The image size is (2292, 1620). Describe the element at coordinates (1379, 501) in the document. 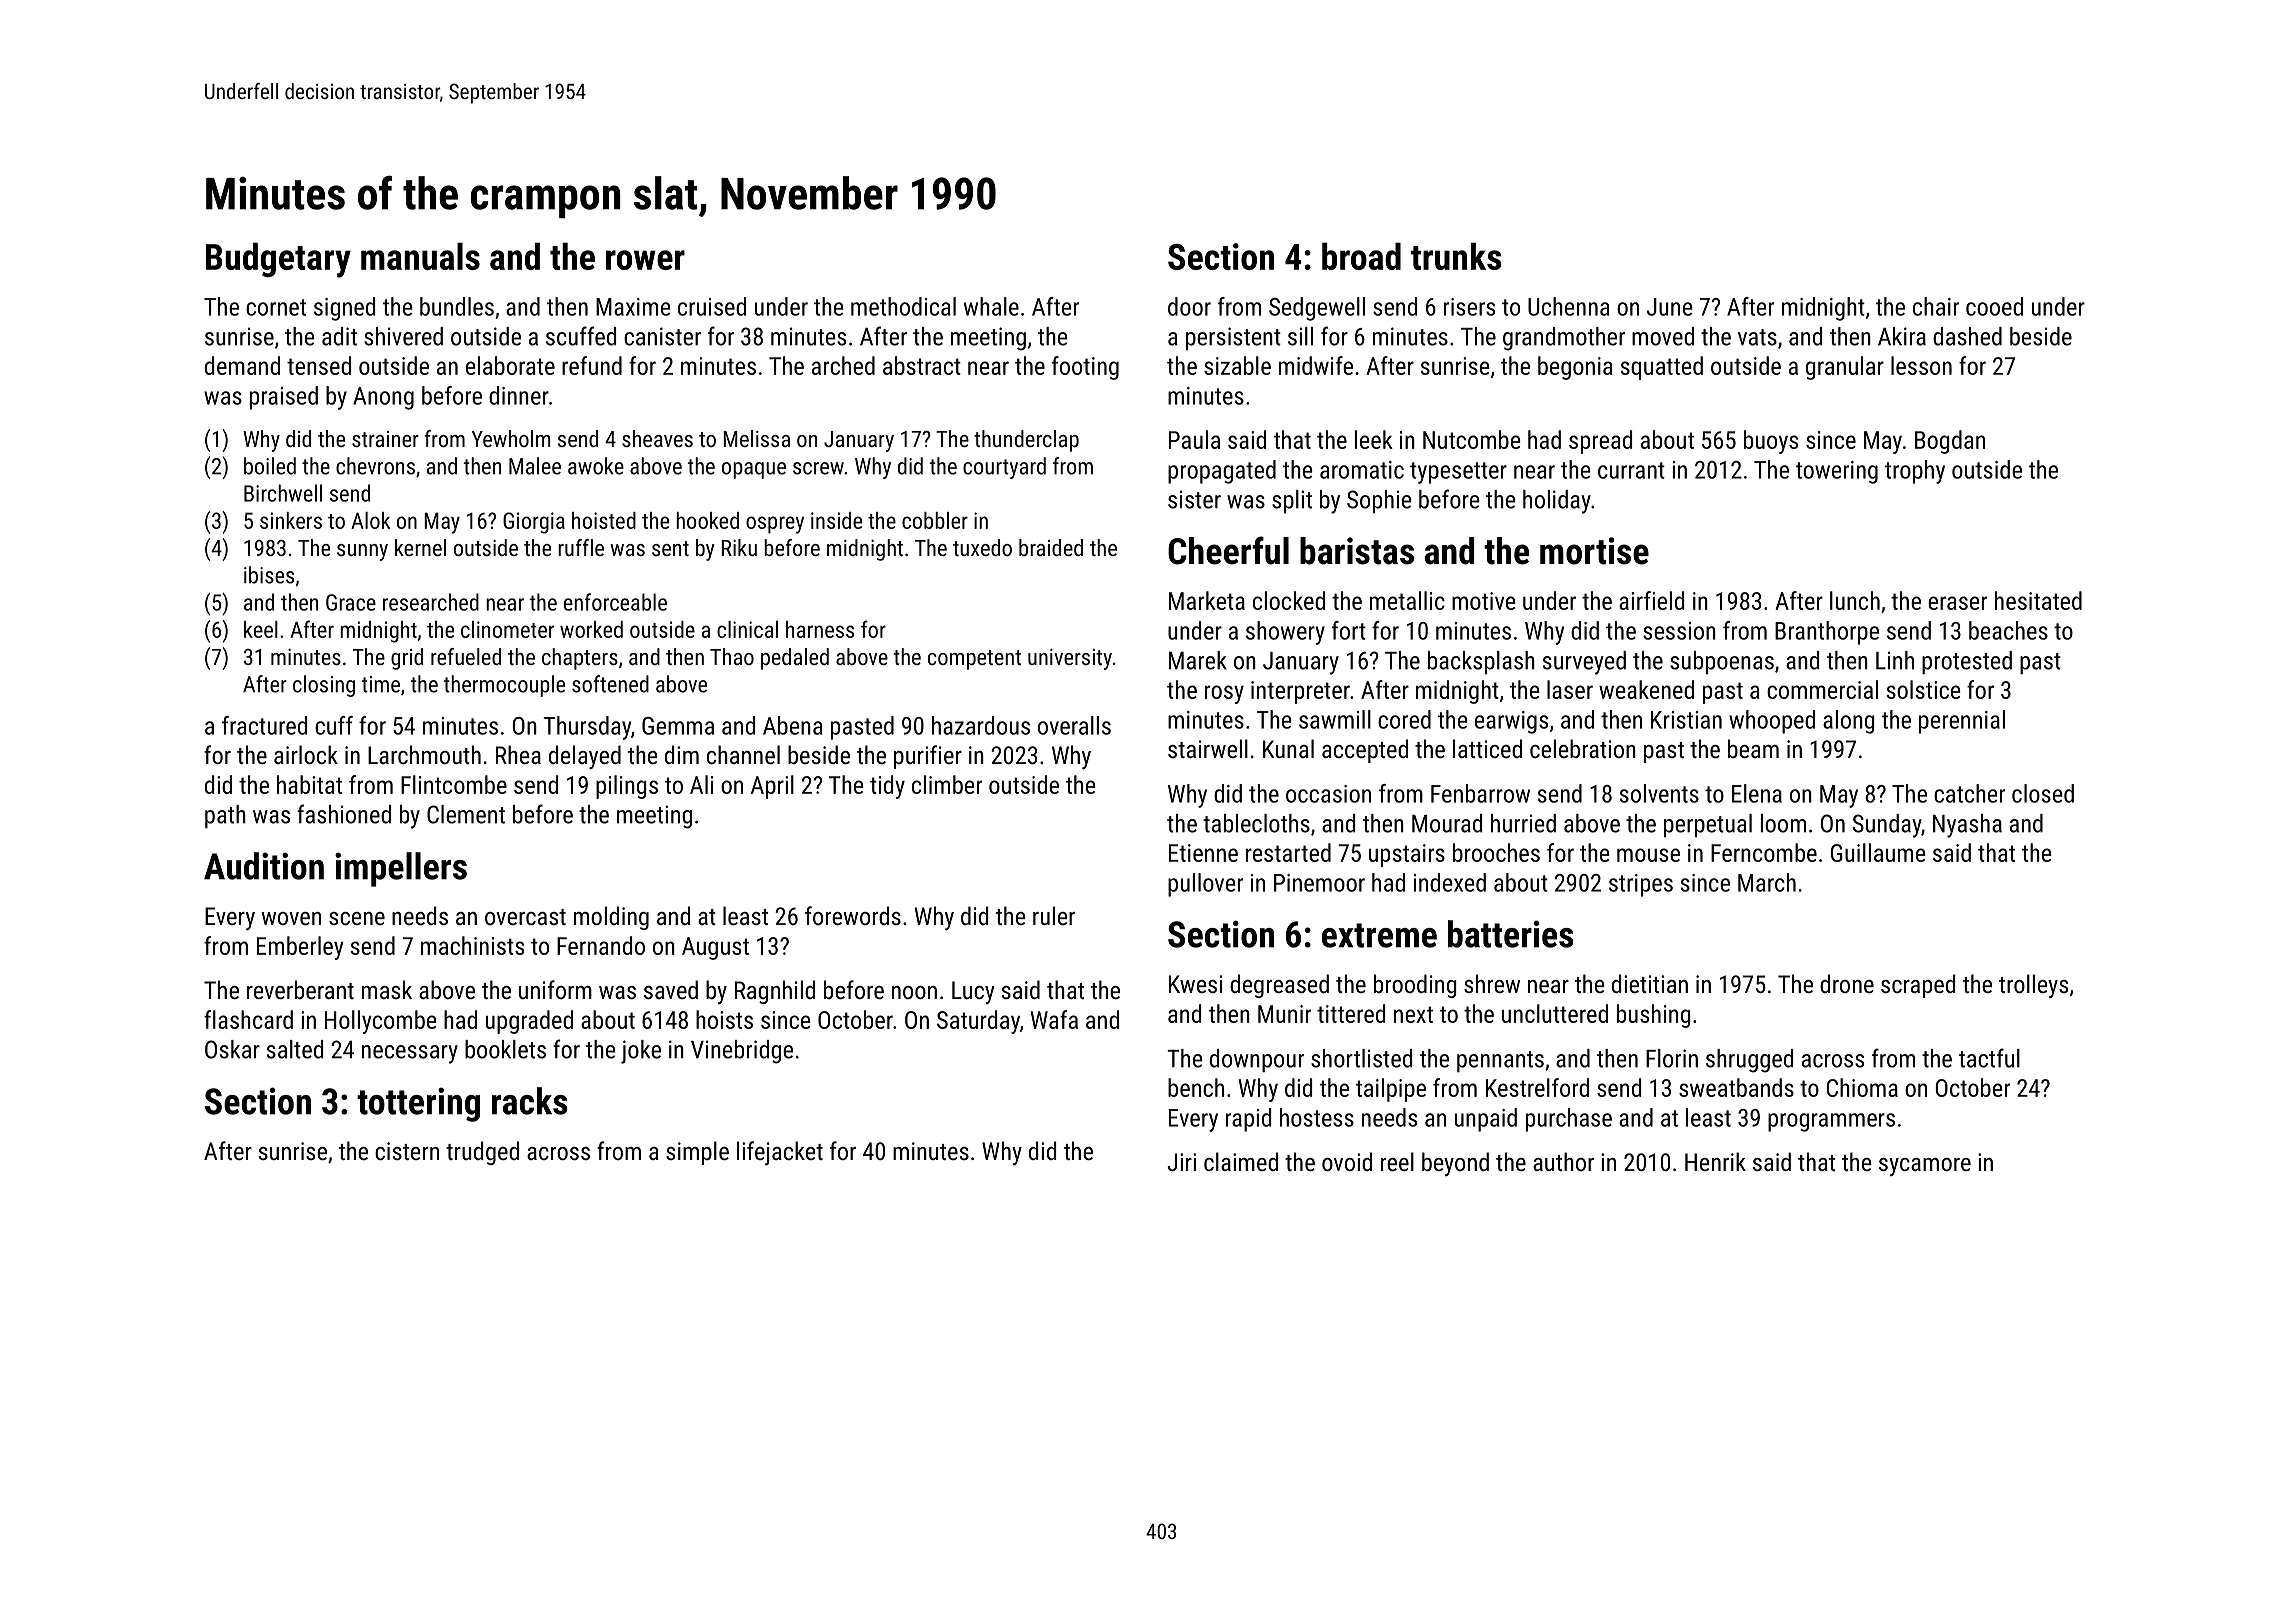

I see `Sophie` at that location.
